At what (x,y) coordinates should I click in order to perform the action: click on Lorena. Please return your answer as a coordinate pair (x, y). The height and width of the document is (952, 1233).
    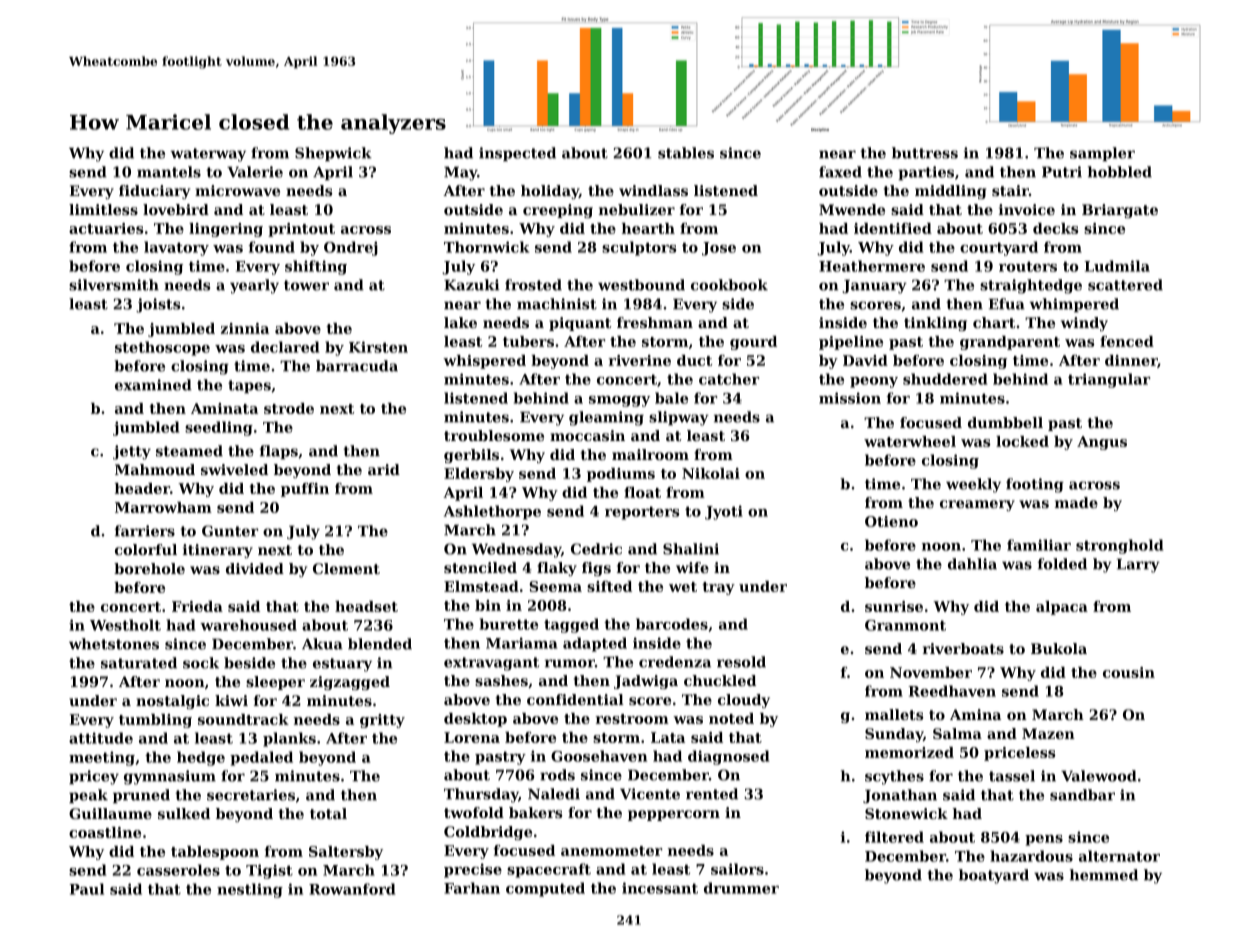
    Looking at the image, I should click on (472, 737).
